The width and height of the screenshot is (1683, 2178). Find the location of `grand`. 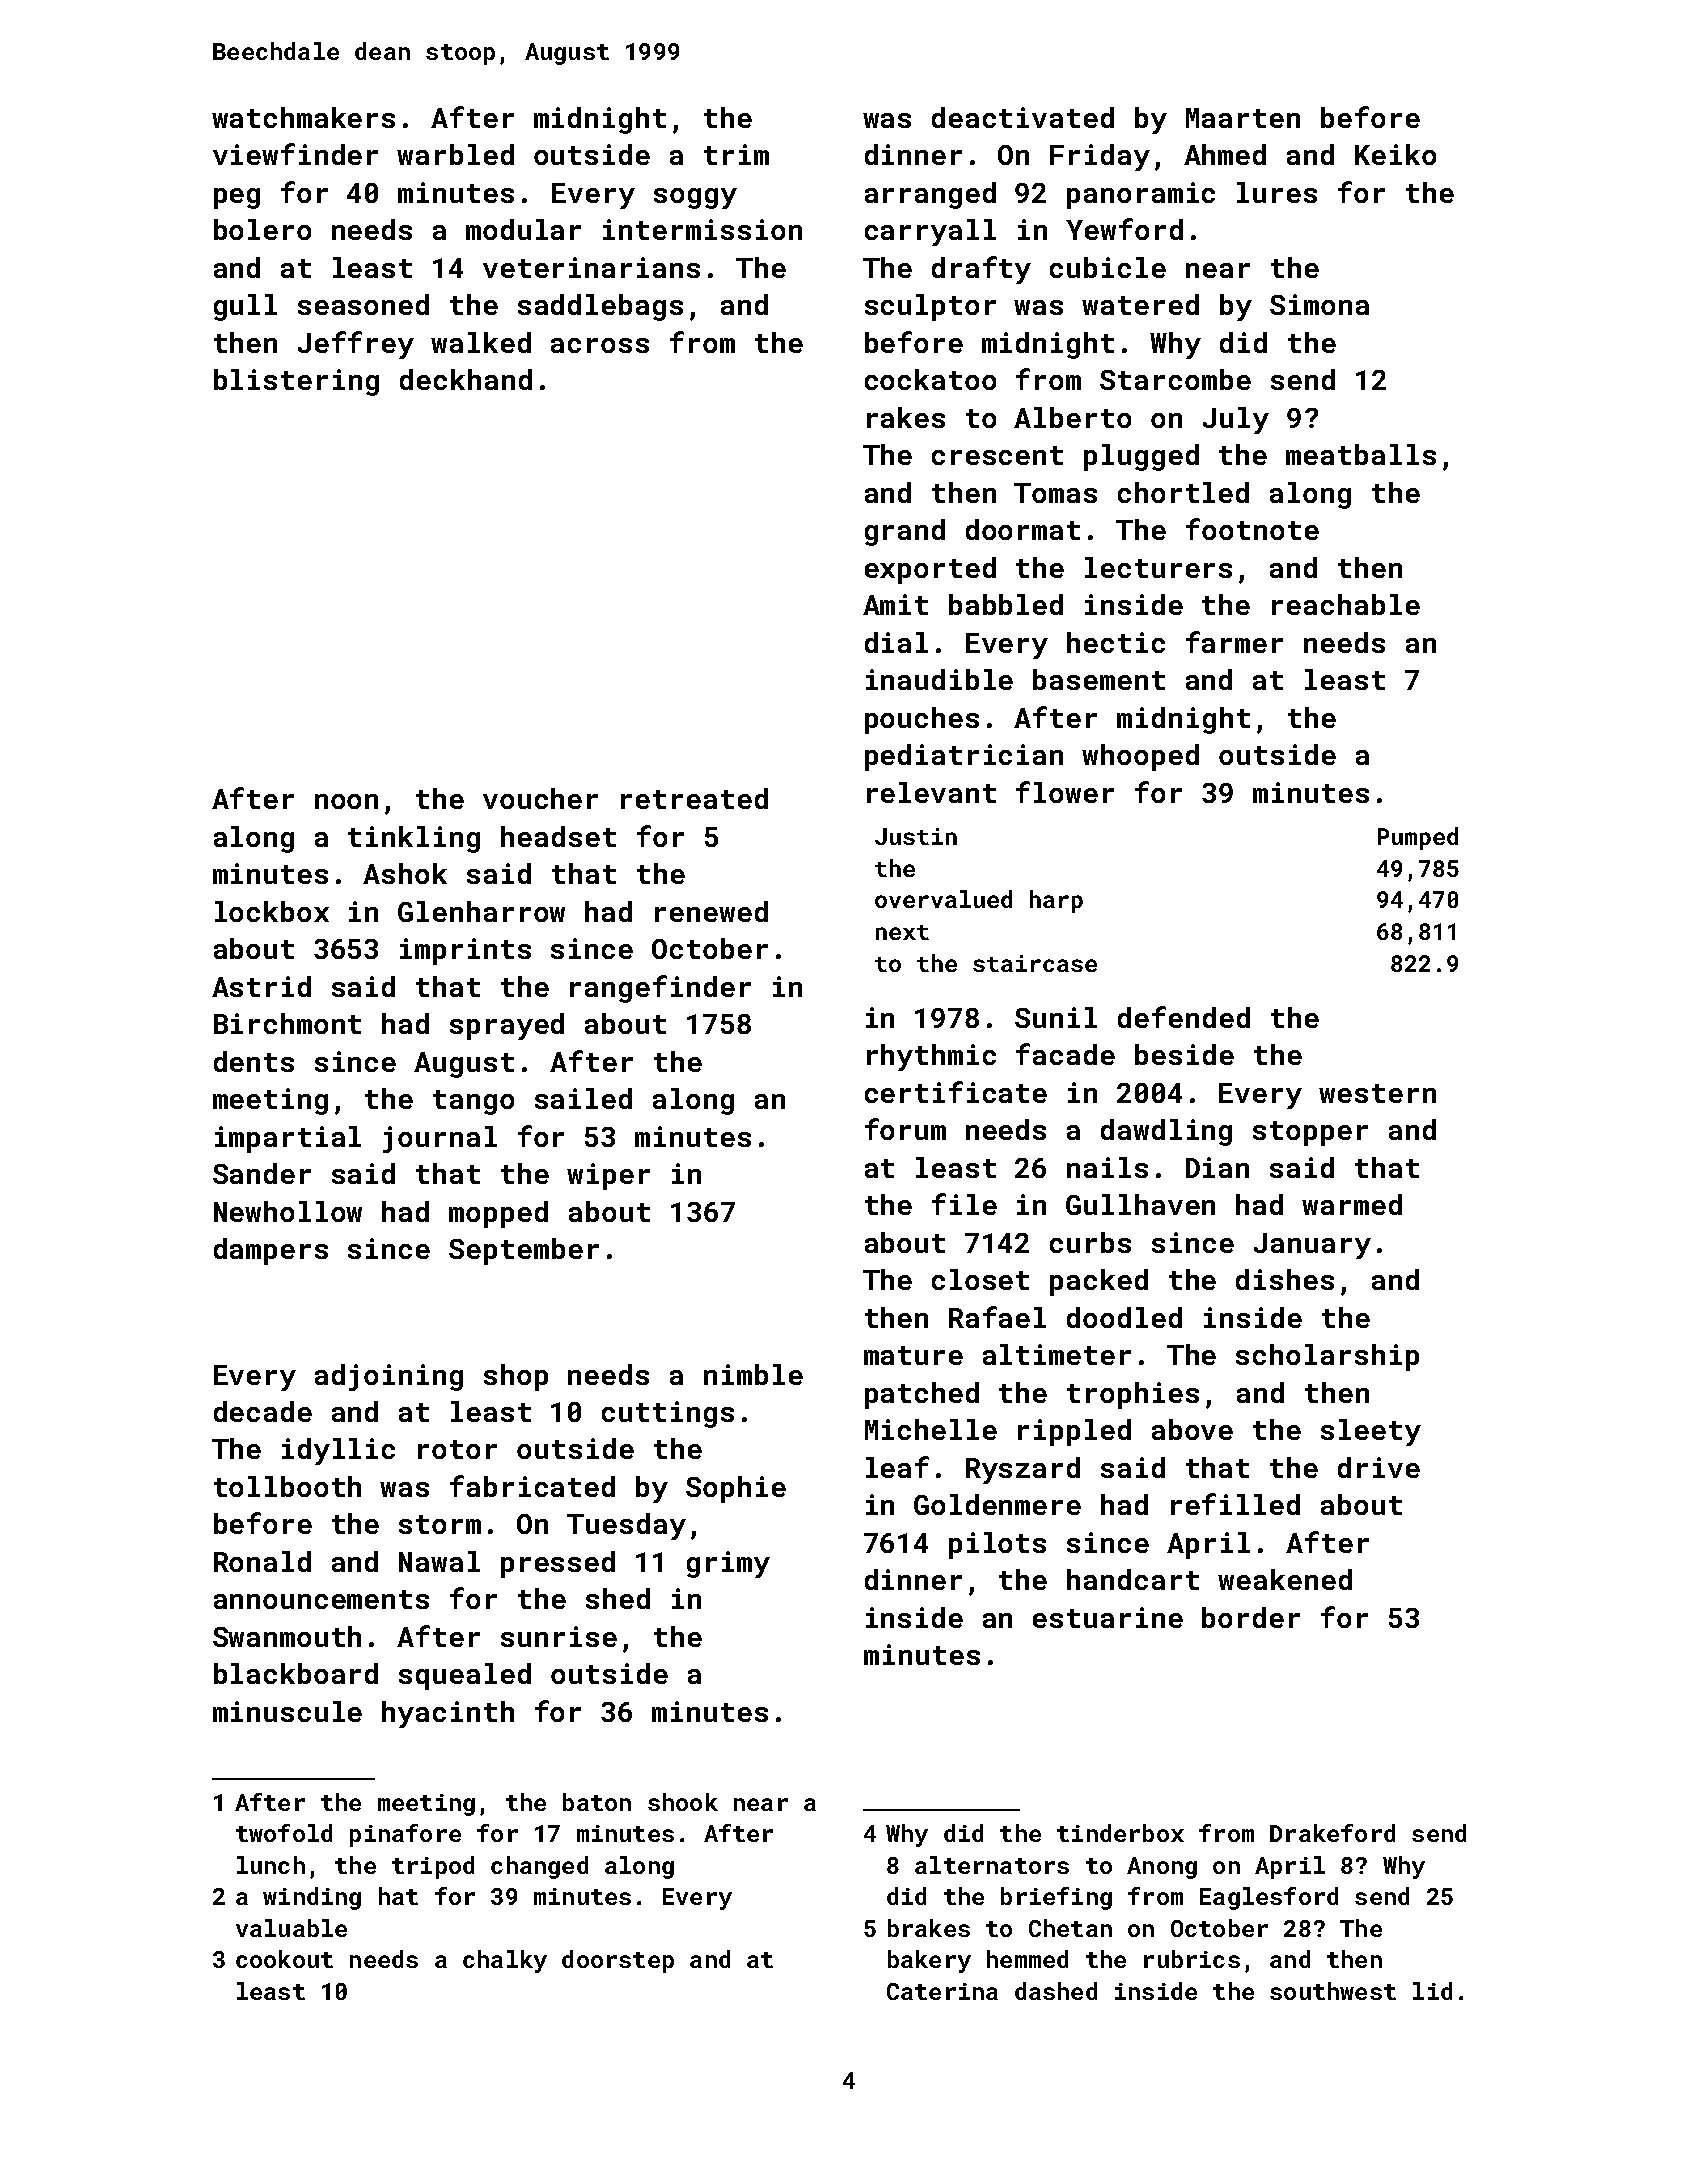

grand is located at coordinates (905, 532).
